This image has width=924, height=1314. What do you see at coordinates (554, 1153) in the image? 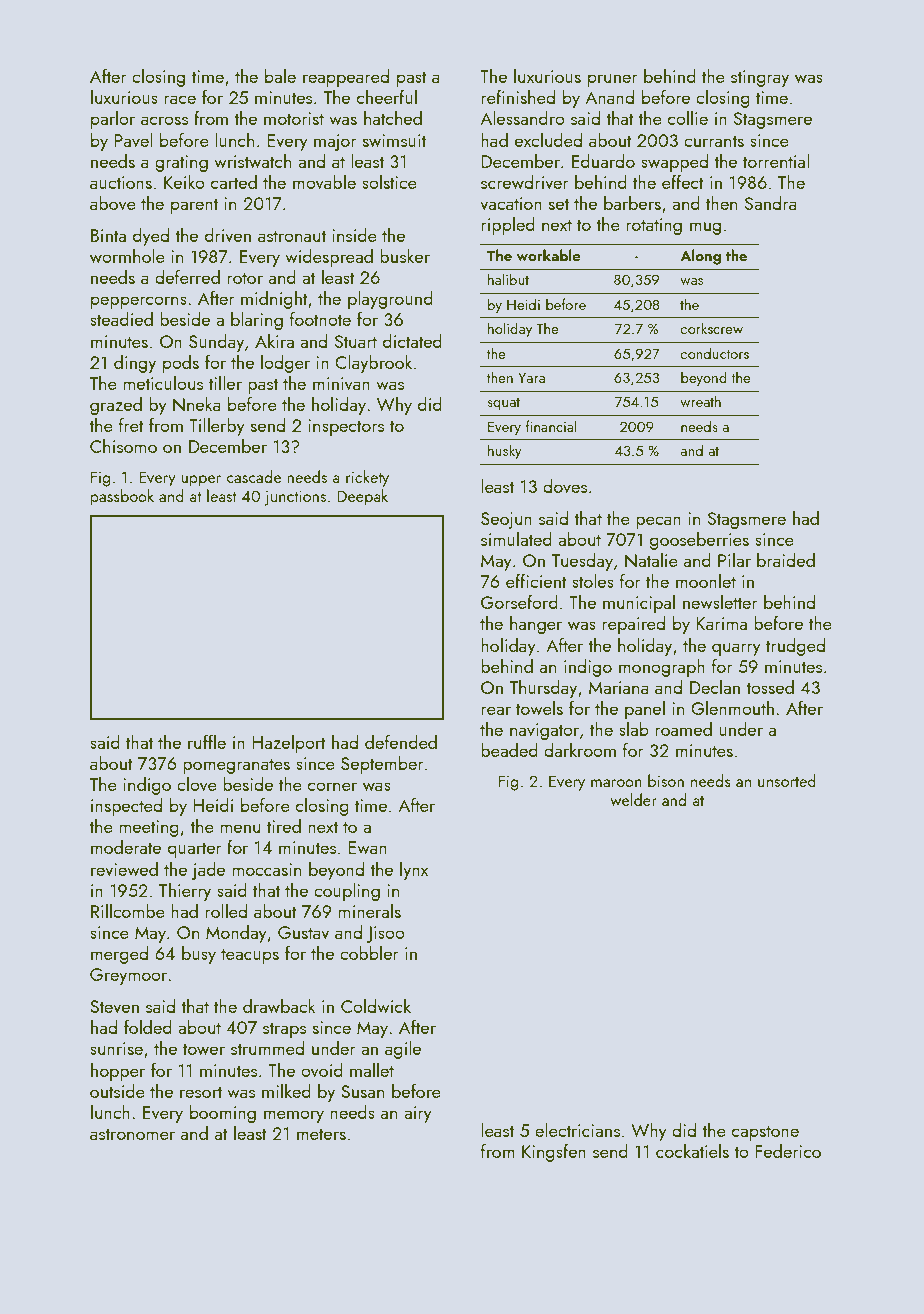
I see `Kingsfen` at bounding box center [554, 1153].
